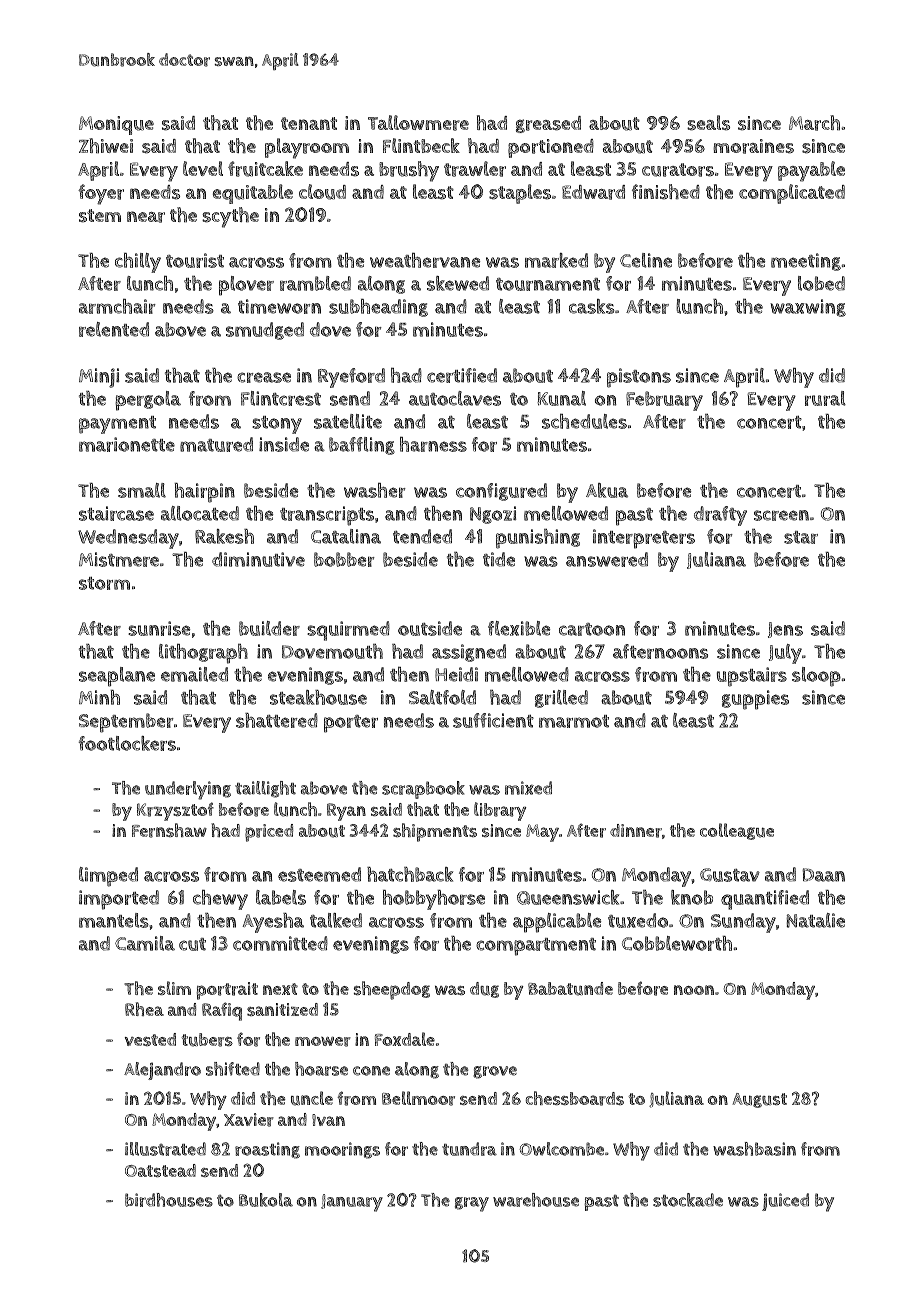 Image resolution: width=924 pixels, height=1308 pixels. Describe the element at coordinates (708, 123) in the screenshot. I see `seals` at that location.
